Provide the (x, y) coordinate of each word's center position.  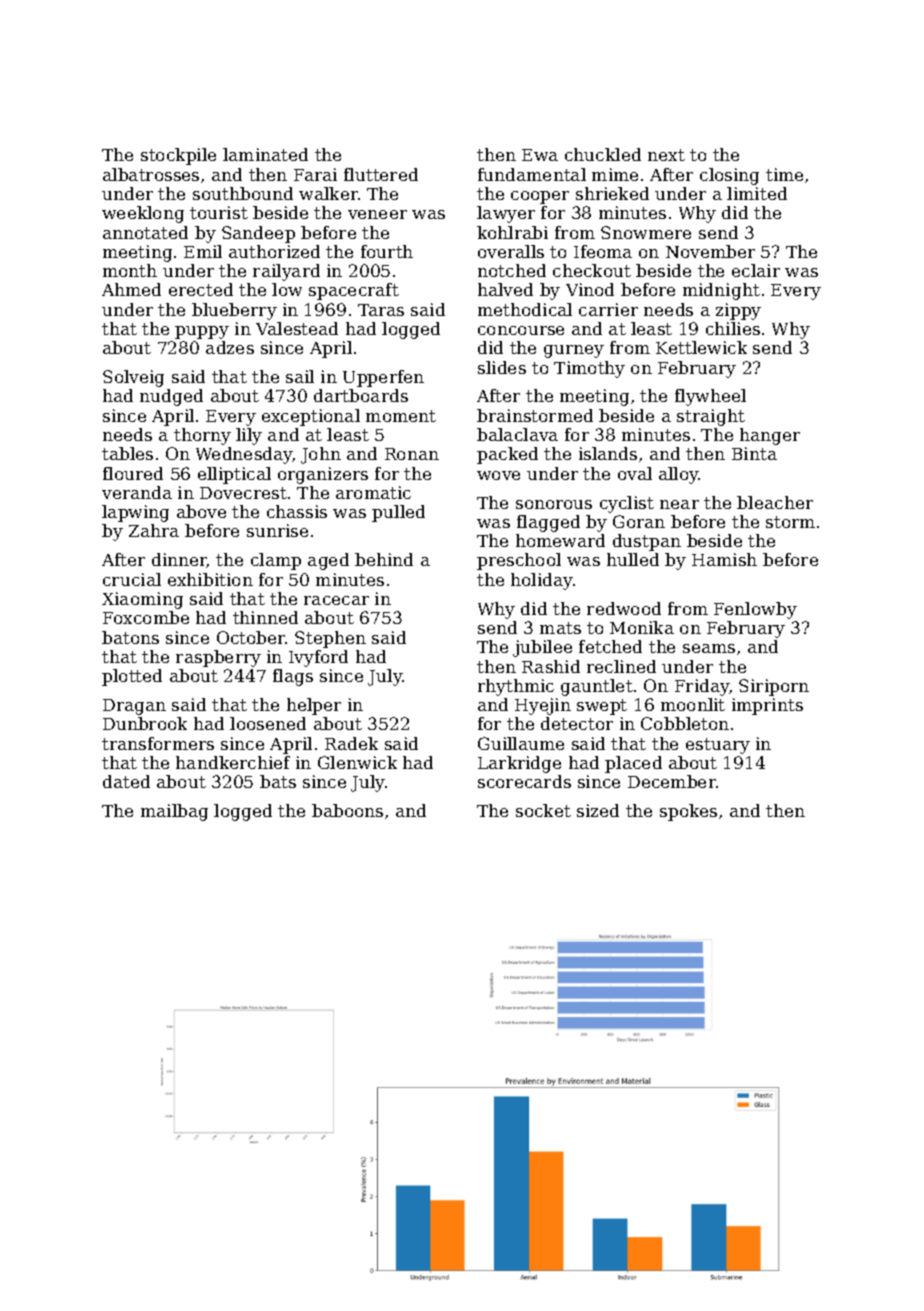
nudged (171, 397)
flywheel (710, 397)
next (666, 155)
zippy (738, 311)
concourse (521, 330)
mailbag (174, 812)
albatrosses (151, 174)
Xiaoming (142, 600)
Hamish (724, 559)
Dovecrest (243, 493)
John (321, 455)
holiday (542, 581)
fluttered (381, 174)
